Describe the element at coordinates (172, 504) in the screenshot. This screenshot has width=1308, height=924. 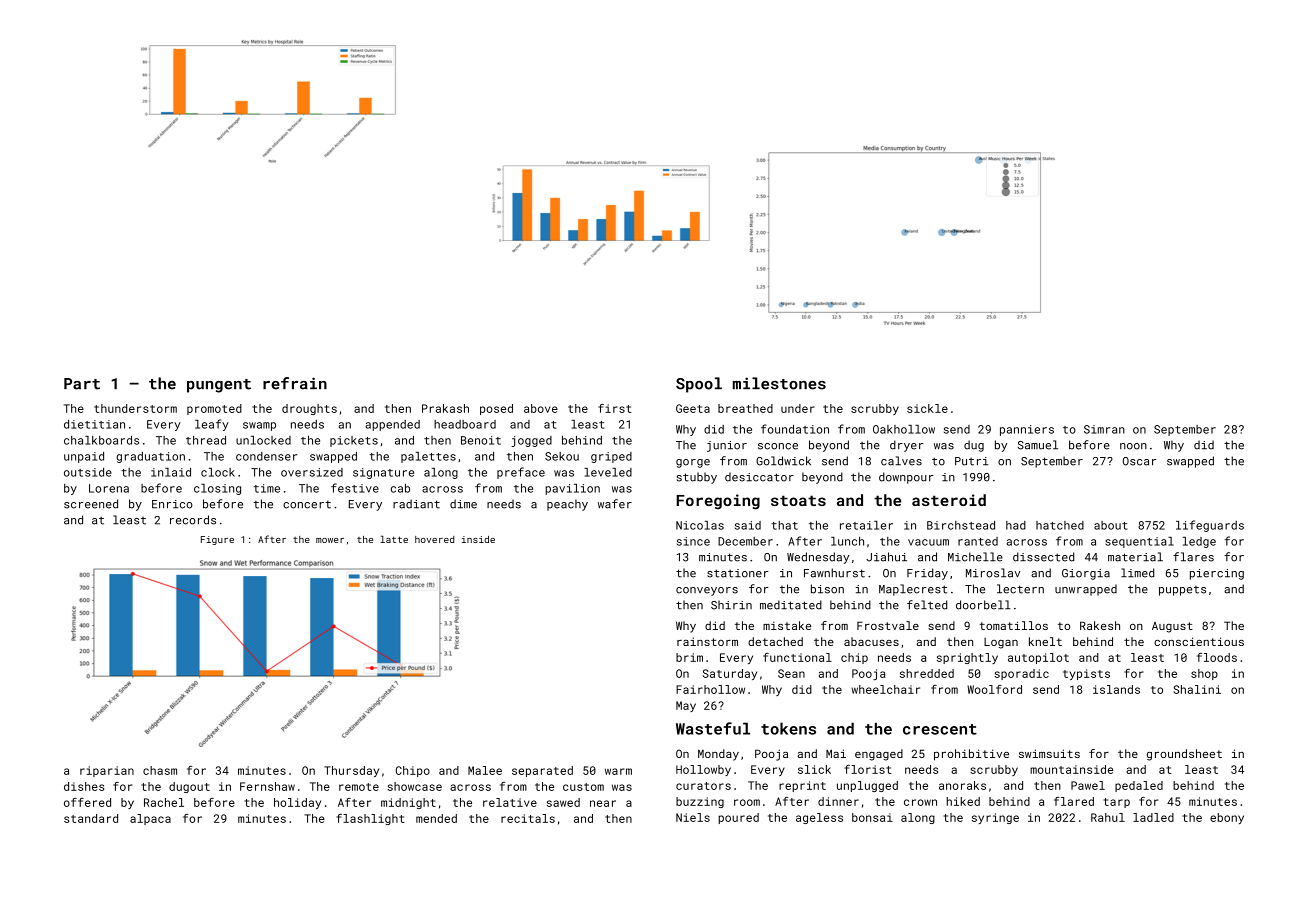
I see `Enrico` at that location.
